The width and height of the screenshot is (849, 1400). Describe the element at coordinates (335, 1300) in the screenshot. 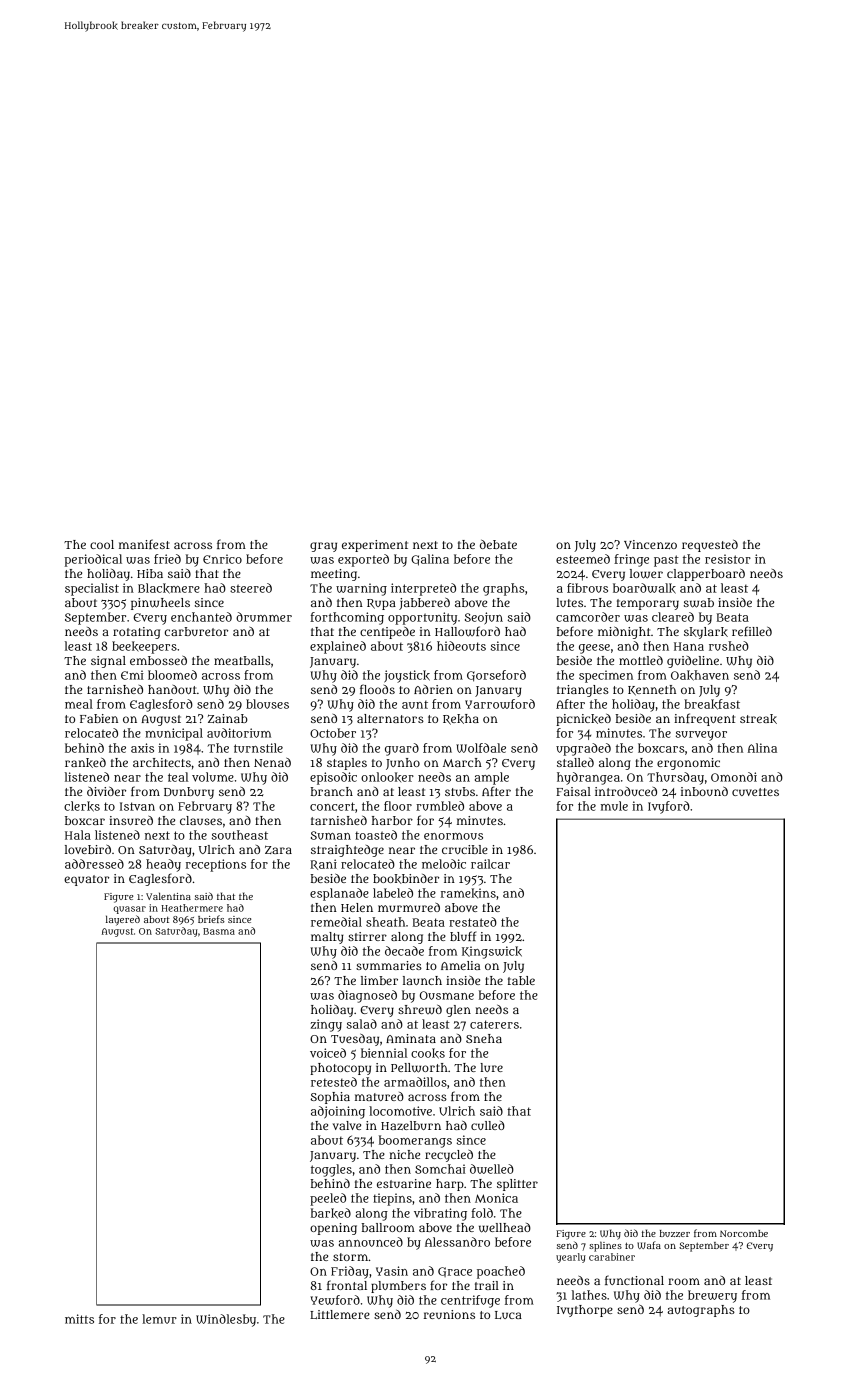

I see `Yewford` at that location.
